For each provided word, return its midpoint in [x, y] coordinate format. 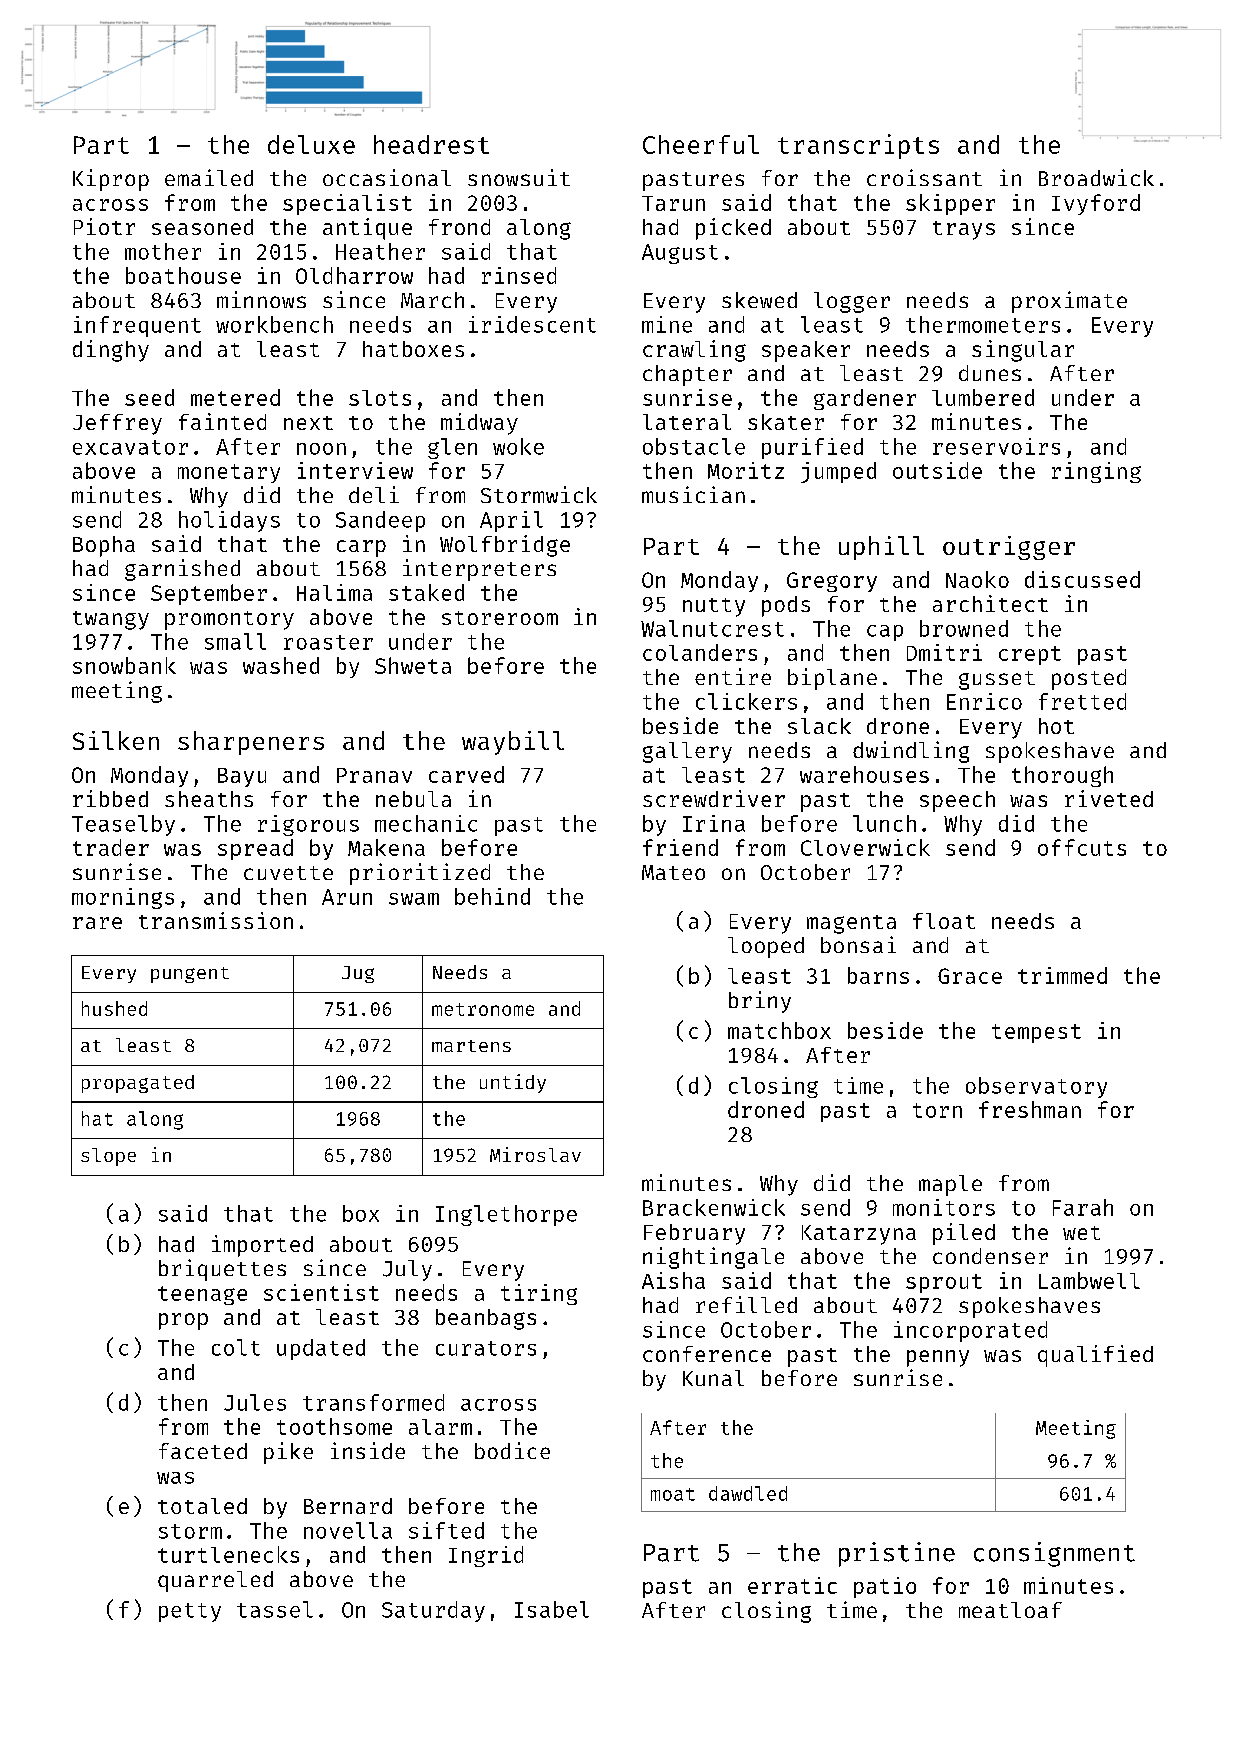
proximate [1069, 302]
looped [766, 947]
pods [786, 606]
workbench [274, 324]
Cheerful [701, 144]
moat [673, 1494]
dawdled [748, 1493]
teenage [202, 1295]
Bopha [104, 546]
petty [190, 1612]
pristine [897, 1554]
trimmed [1062, 975]
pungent [190, 975]
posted [1089, 679]
